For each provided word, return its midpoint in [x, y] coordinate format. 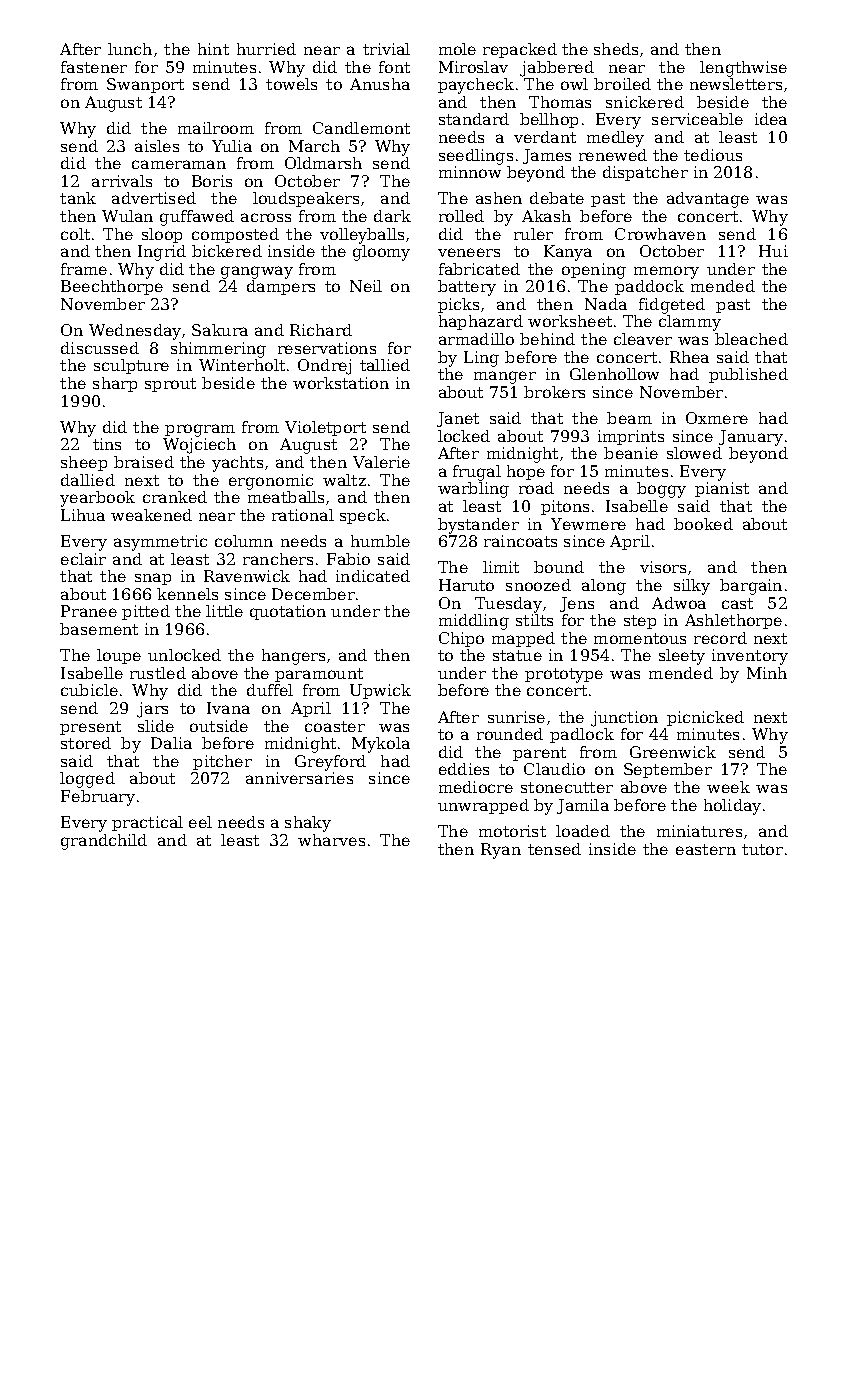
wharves [331, 840]
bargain [751, 587]
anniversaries [299, 778]
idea [771, 119]
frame [84, 269]
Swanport [145, 85]
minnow [470, 172]
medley [615, 139]
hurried [266, 49]
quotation [288, 612]
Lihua [83, 515]
